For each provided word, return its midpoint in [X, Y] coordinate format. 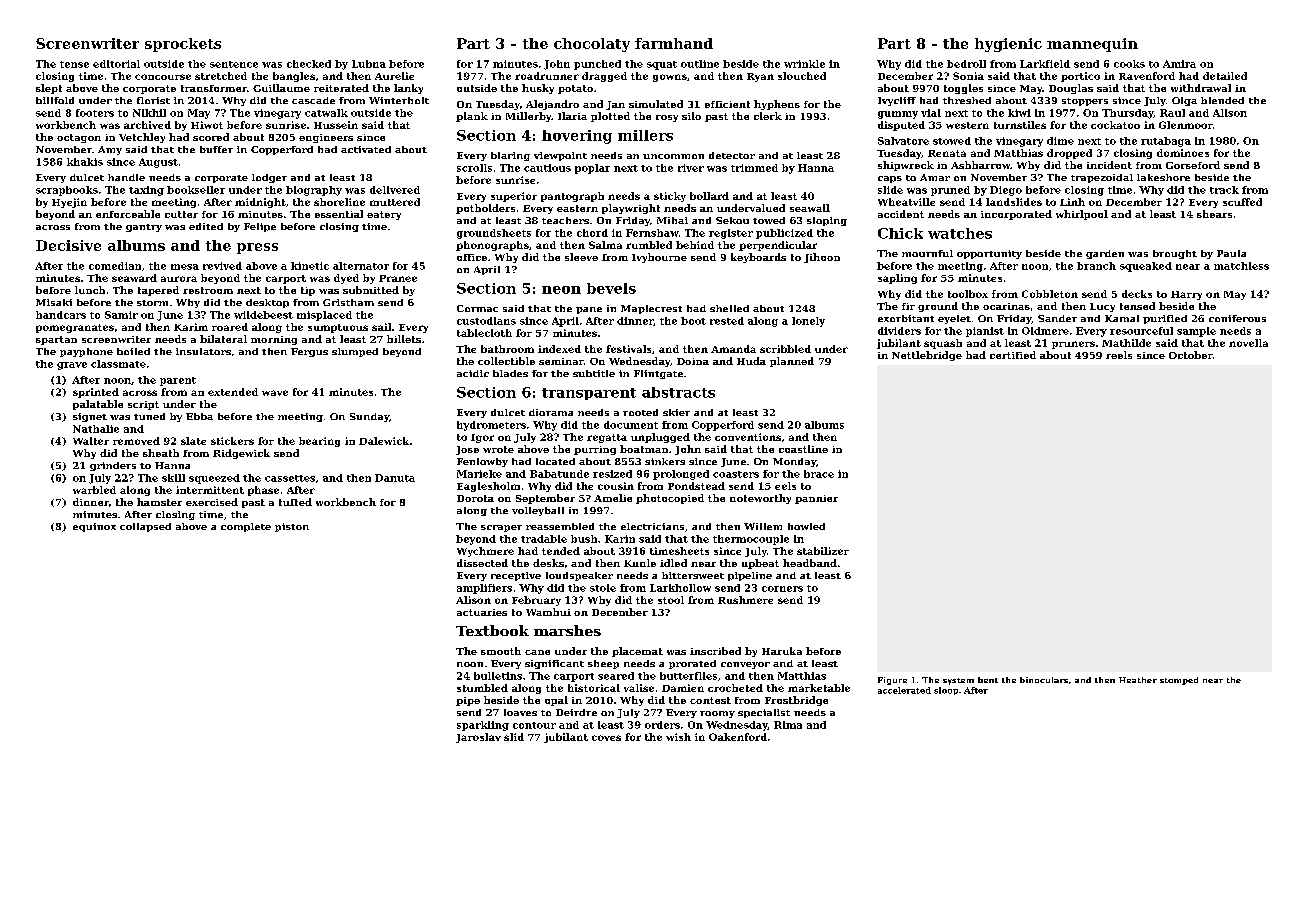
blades [510, 373]
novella [1248, 343]
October [1191, 355]
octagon [79, 138]
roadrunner [547, 76]
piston [292, 527]
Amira [1179, 64]
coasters [736, 474]
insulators [203, 351]
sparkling [483, 726]
